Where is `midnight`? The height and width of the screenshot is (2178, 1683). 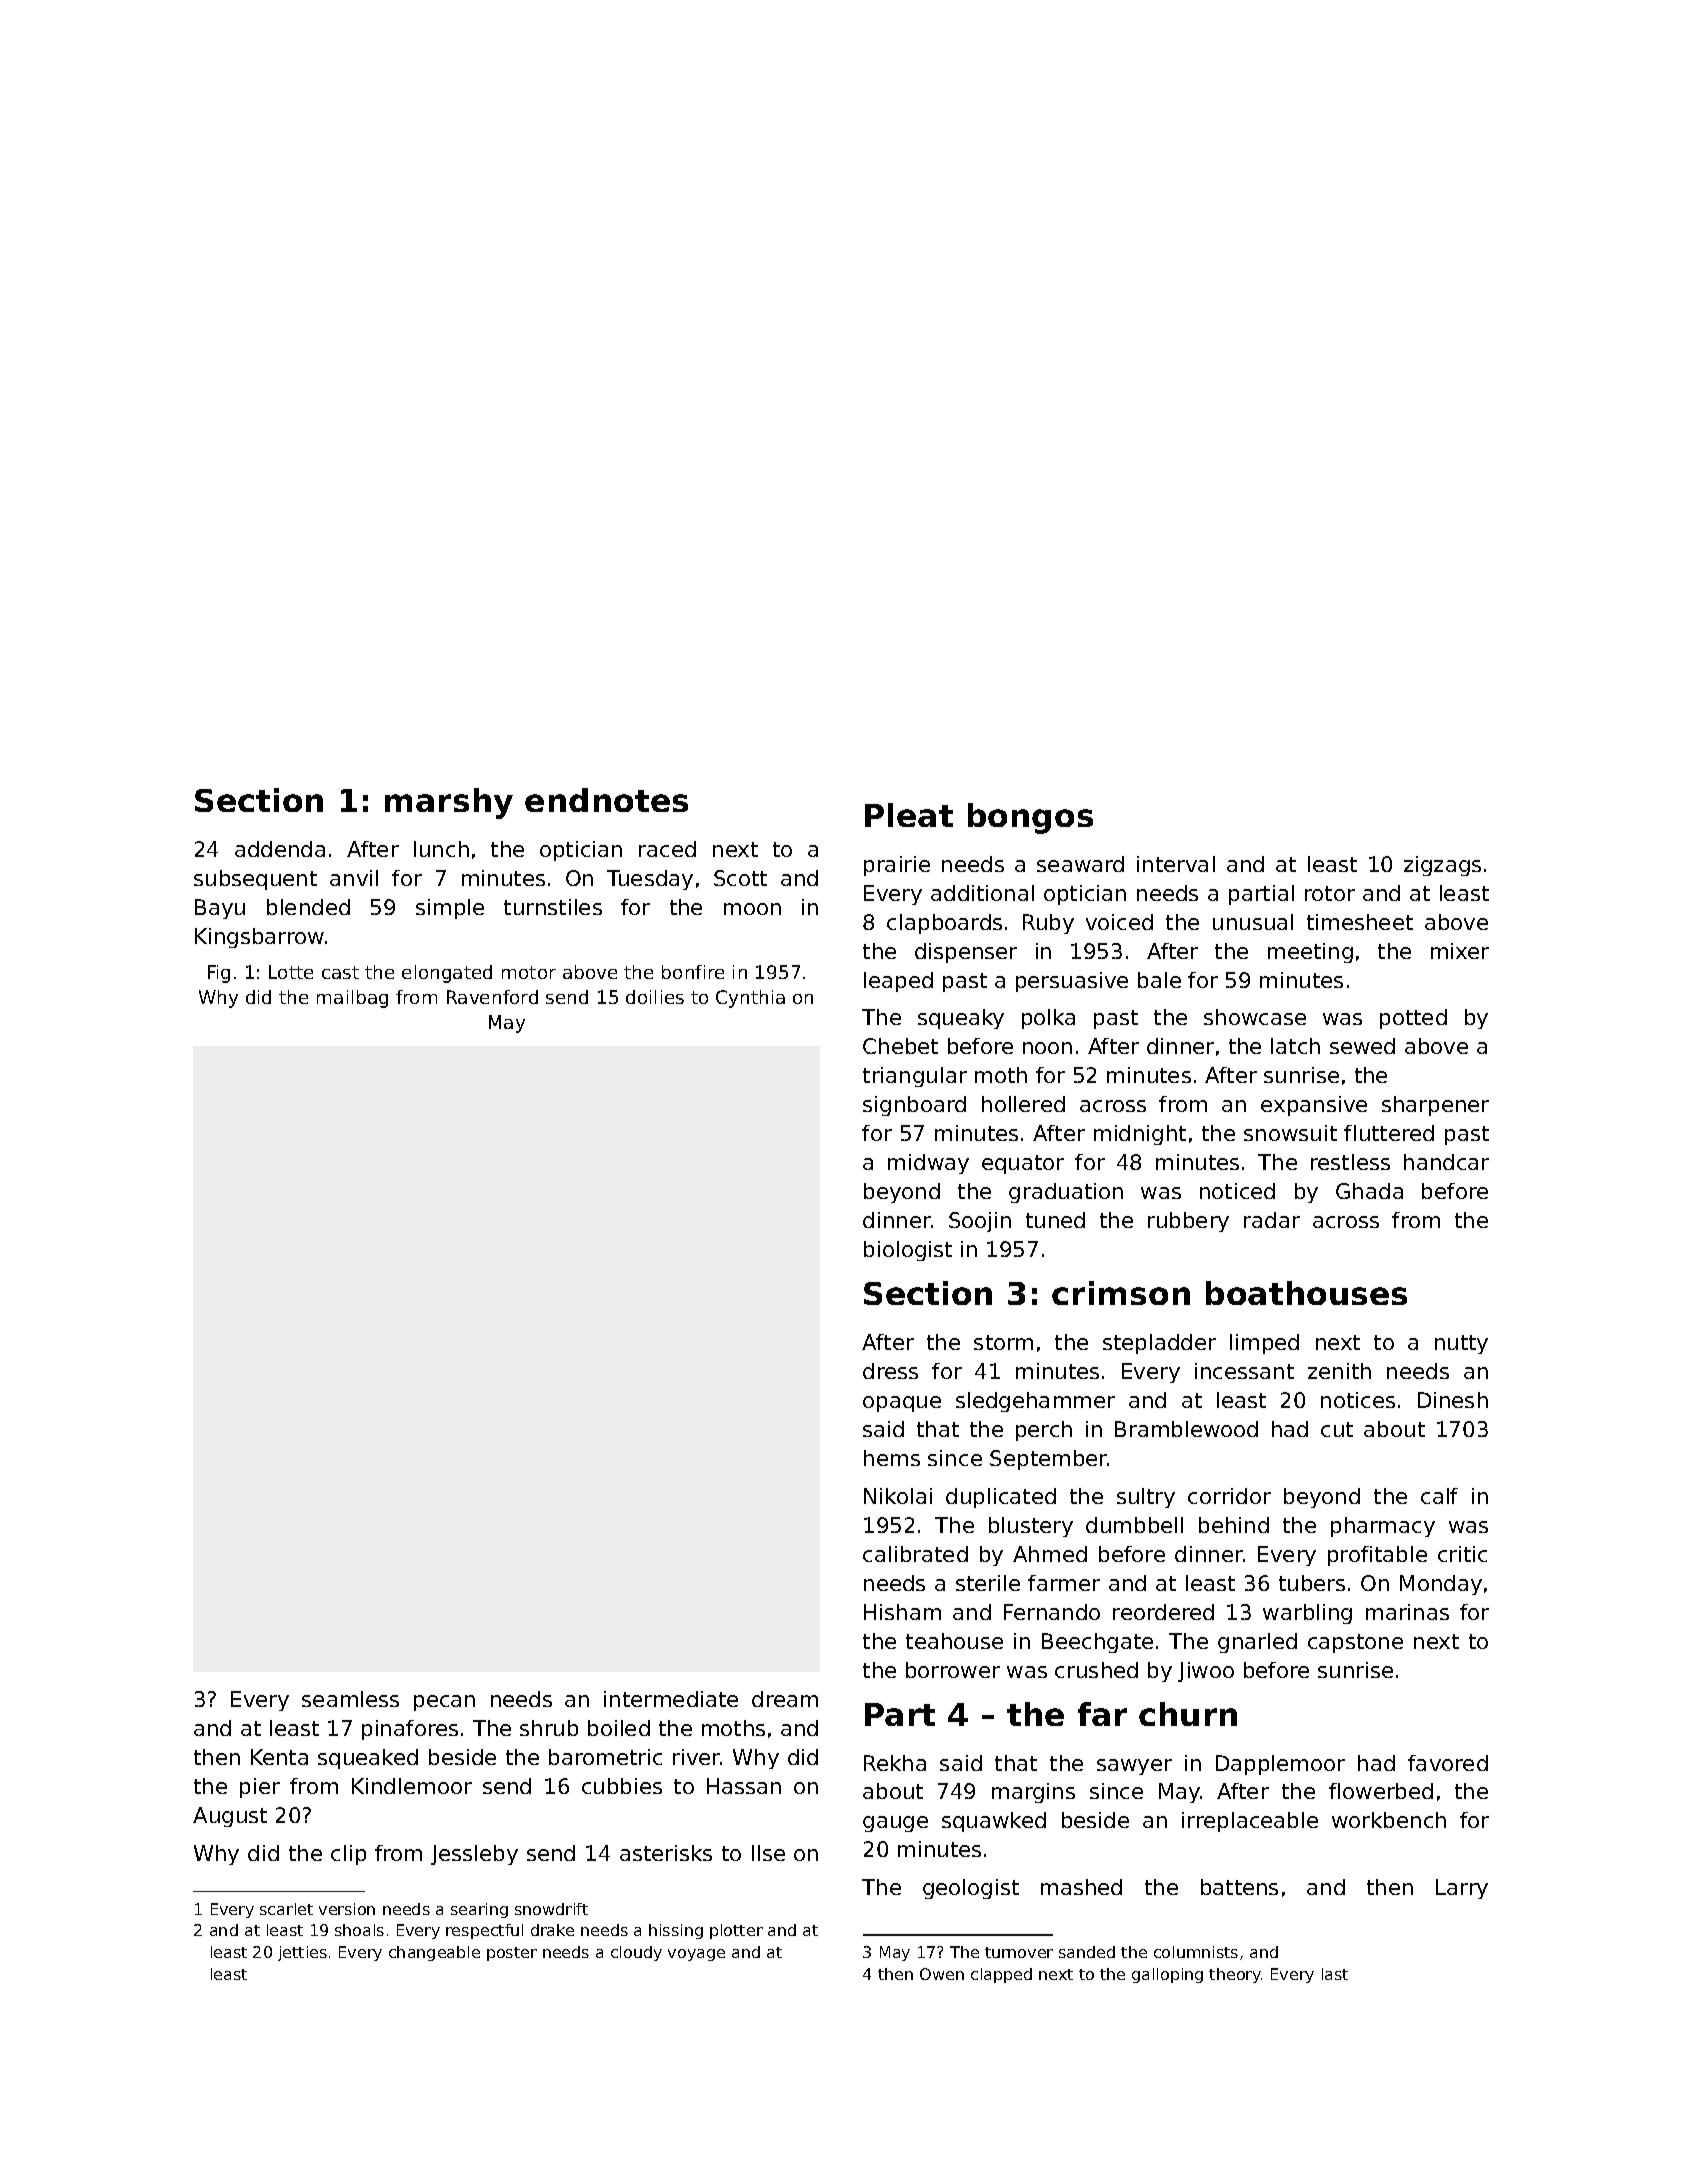
midnight is located at coordinates (1140, 1135).
